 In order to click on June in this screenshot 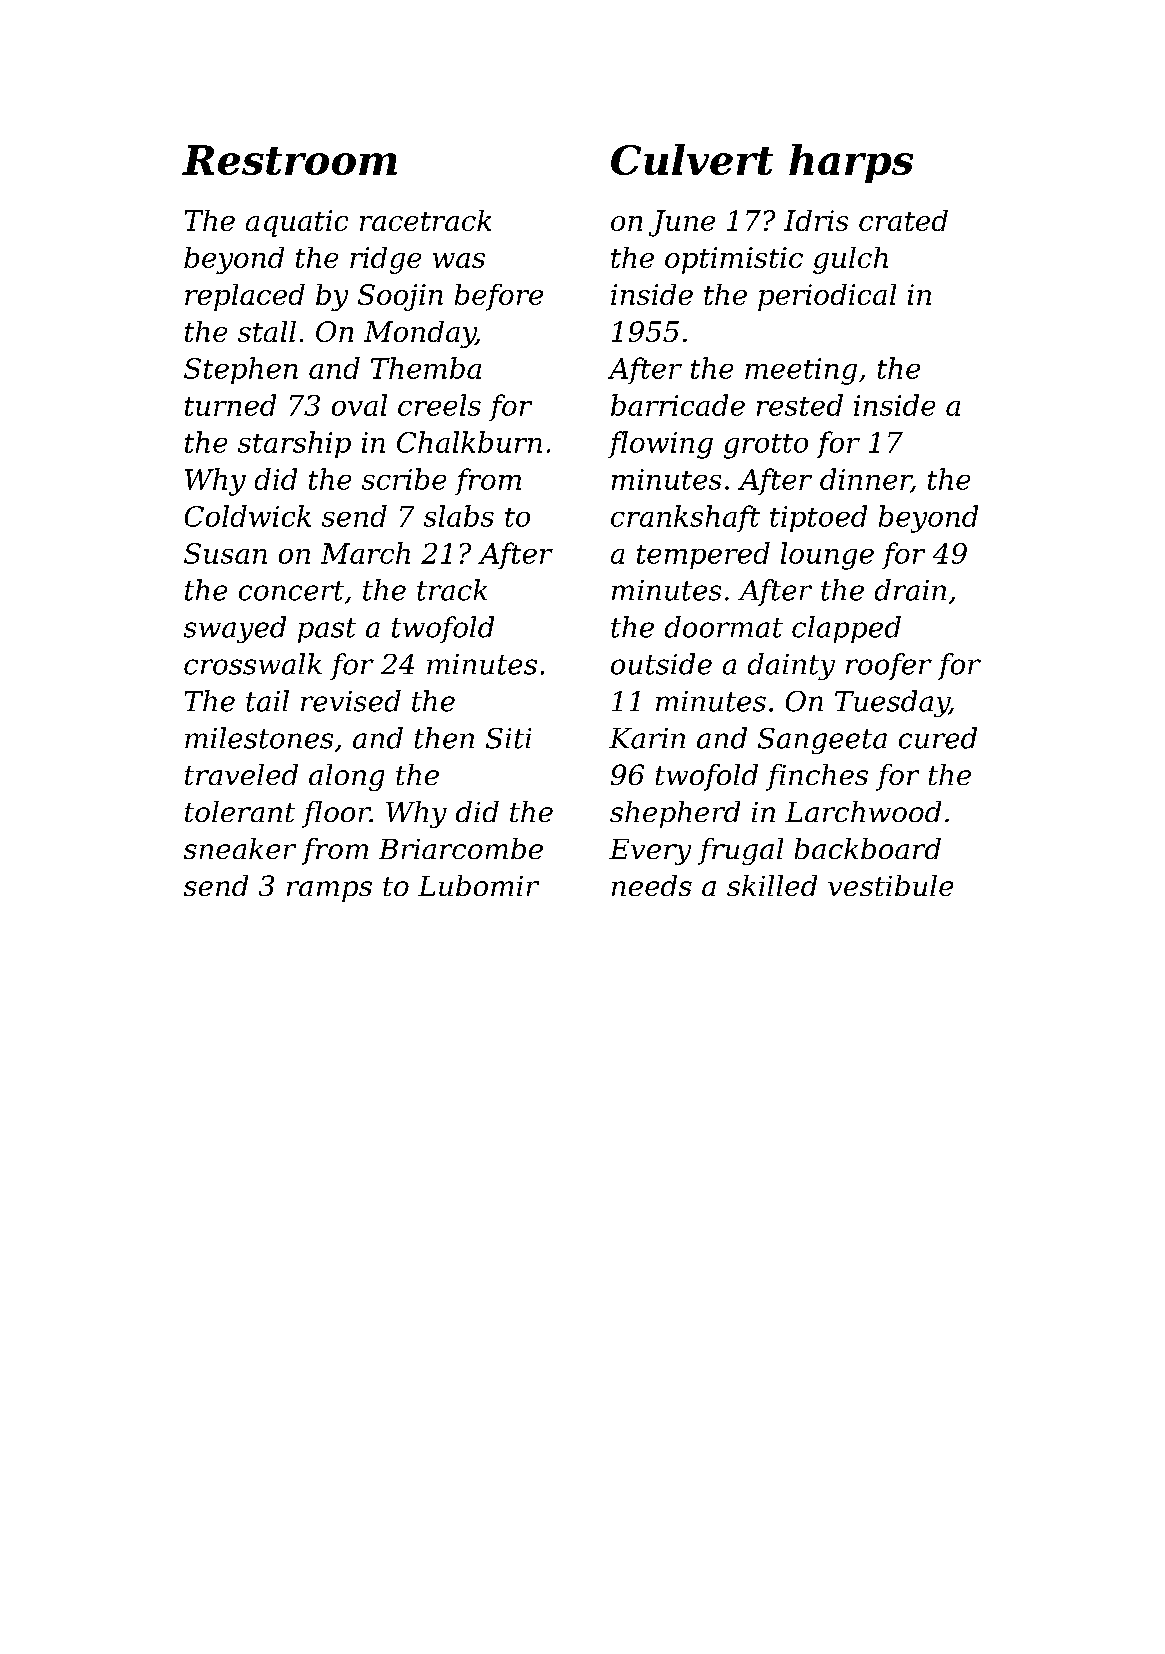, I will do `click(682, 223)`.
